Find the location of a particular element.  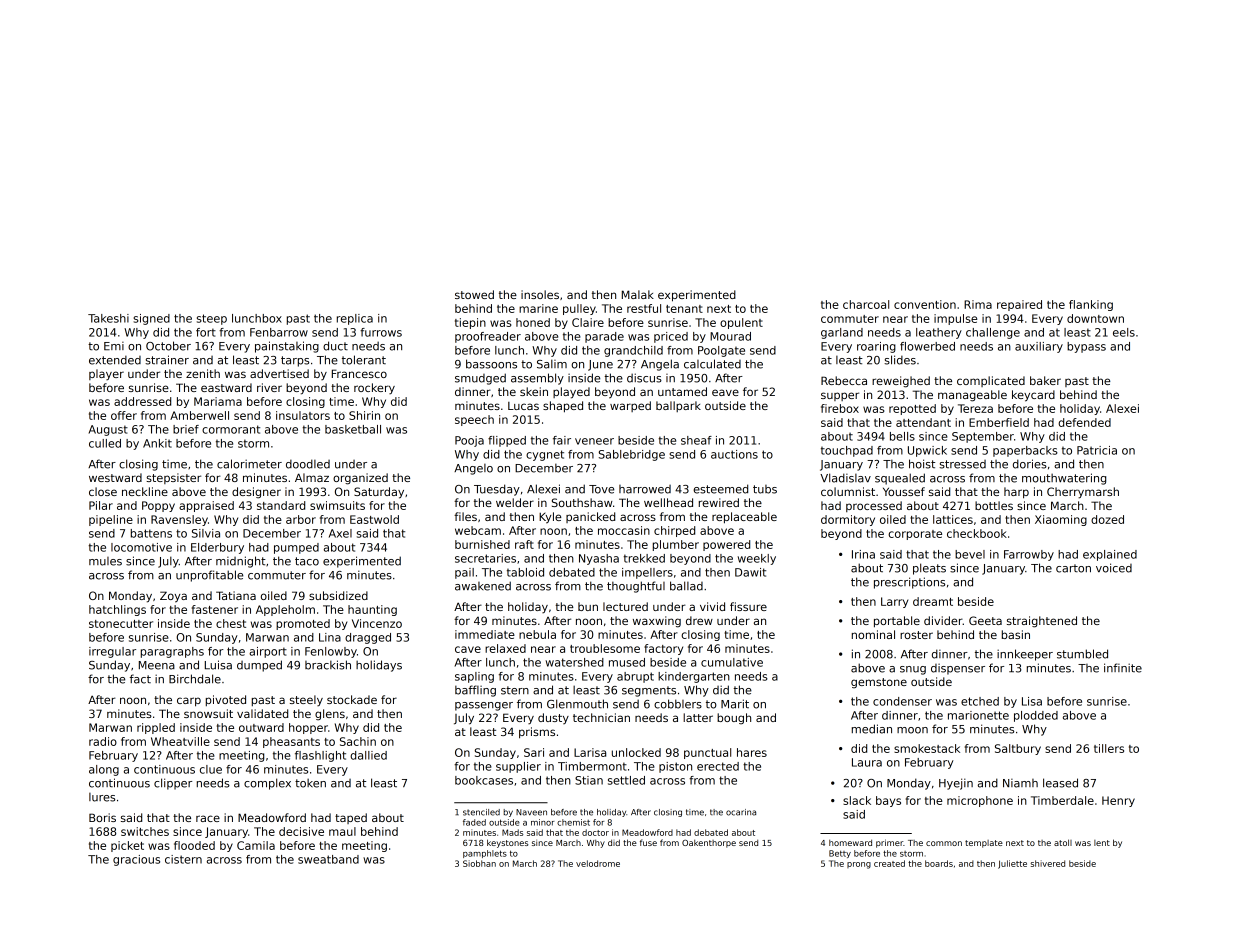

addressed is located at coordinates (142, 401).
